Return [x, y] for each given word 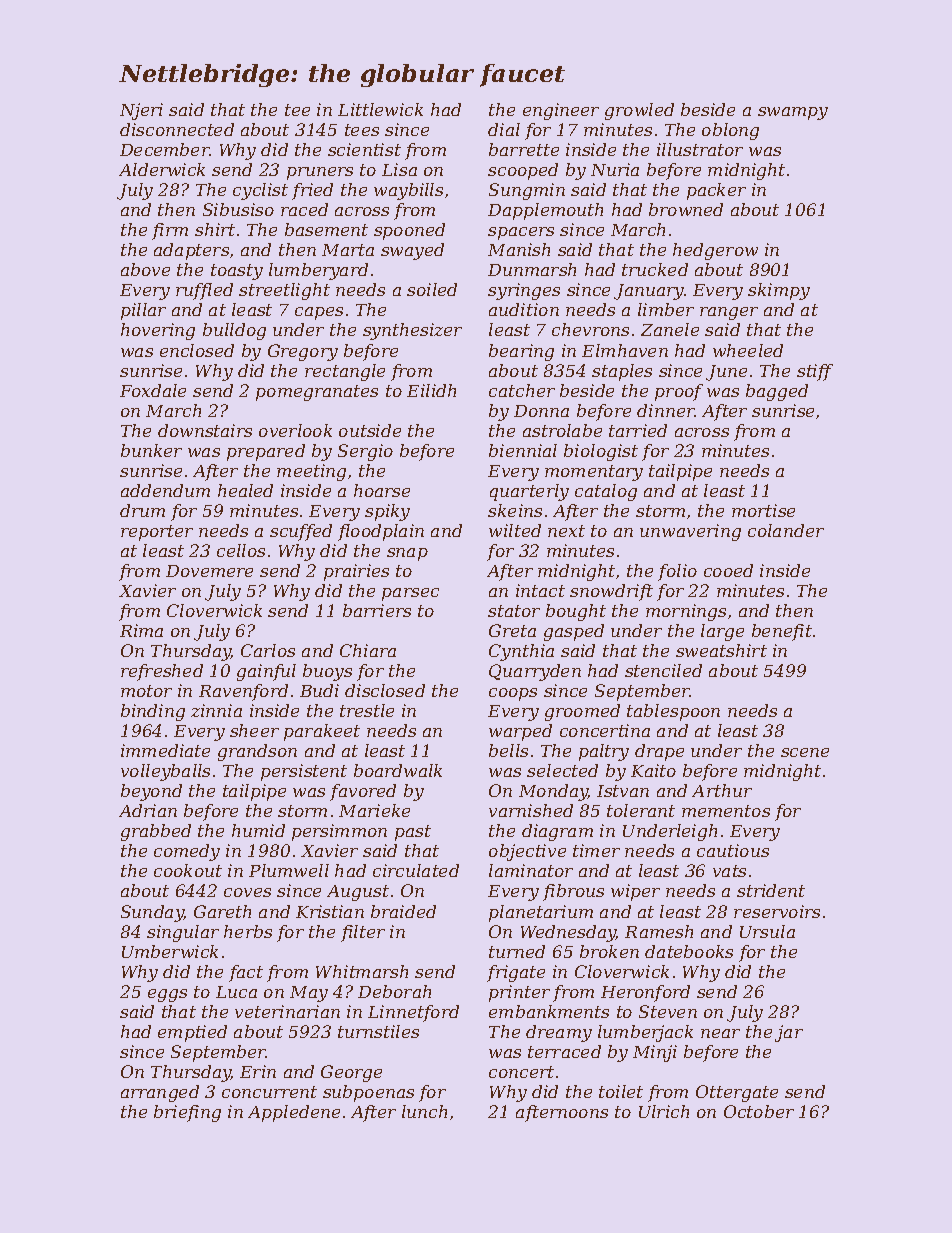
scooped [523, 171]
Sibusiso [238, 209]
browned [686, 209]
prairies [356, 572]
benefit [782, 632]
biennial [523, 450]
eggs [167, 995]
